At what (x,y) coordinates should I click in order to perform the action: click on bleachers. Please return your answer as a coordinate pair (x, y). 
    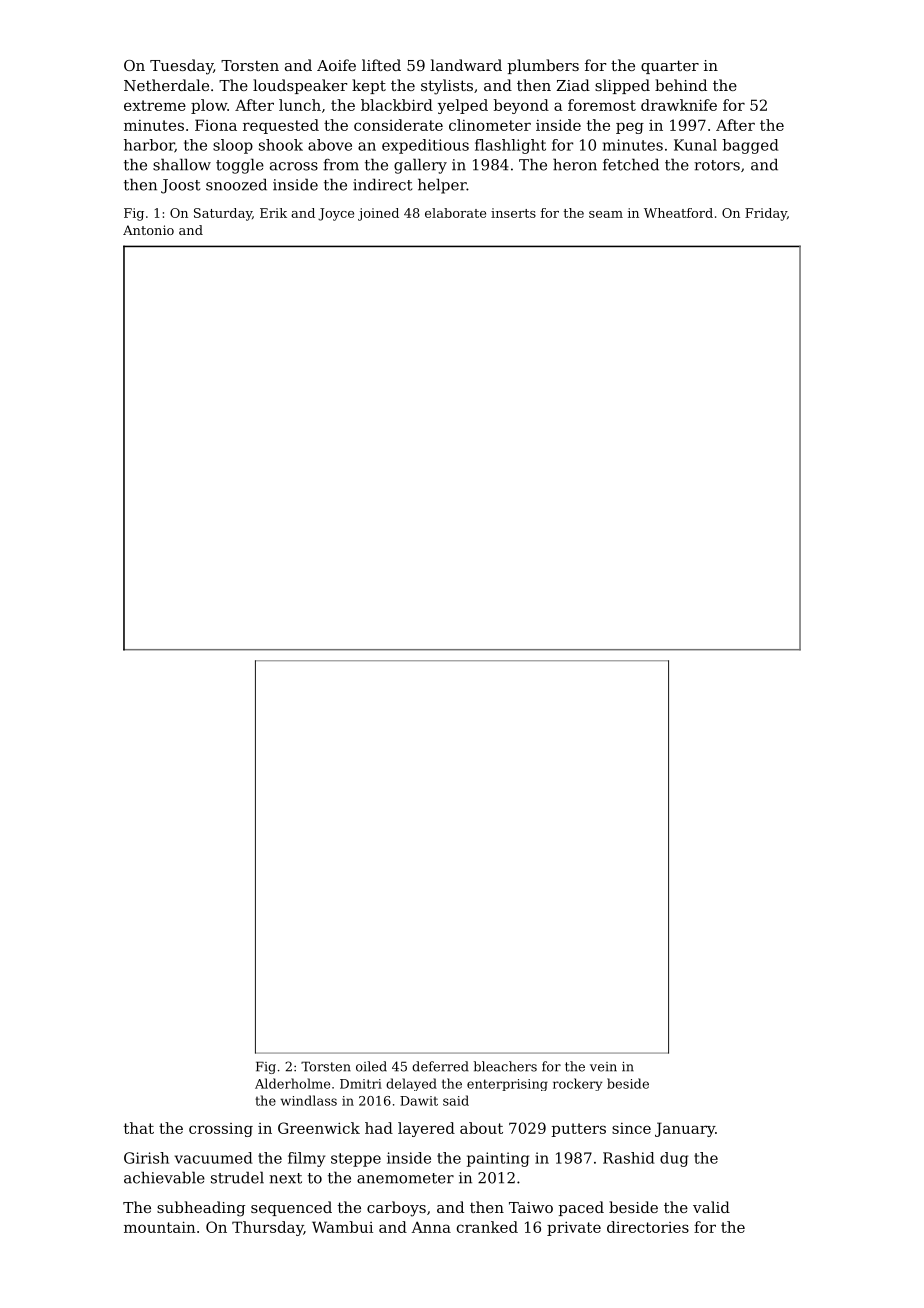
    Looking at the image, I should click on (505, 1066).
